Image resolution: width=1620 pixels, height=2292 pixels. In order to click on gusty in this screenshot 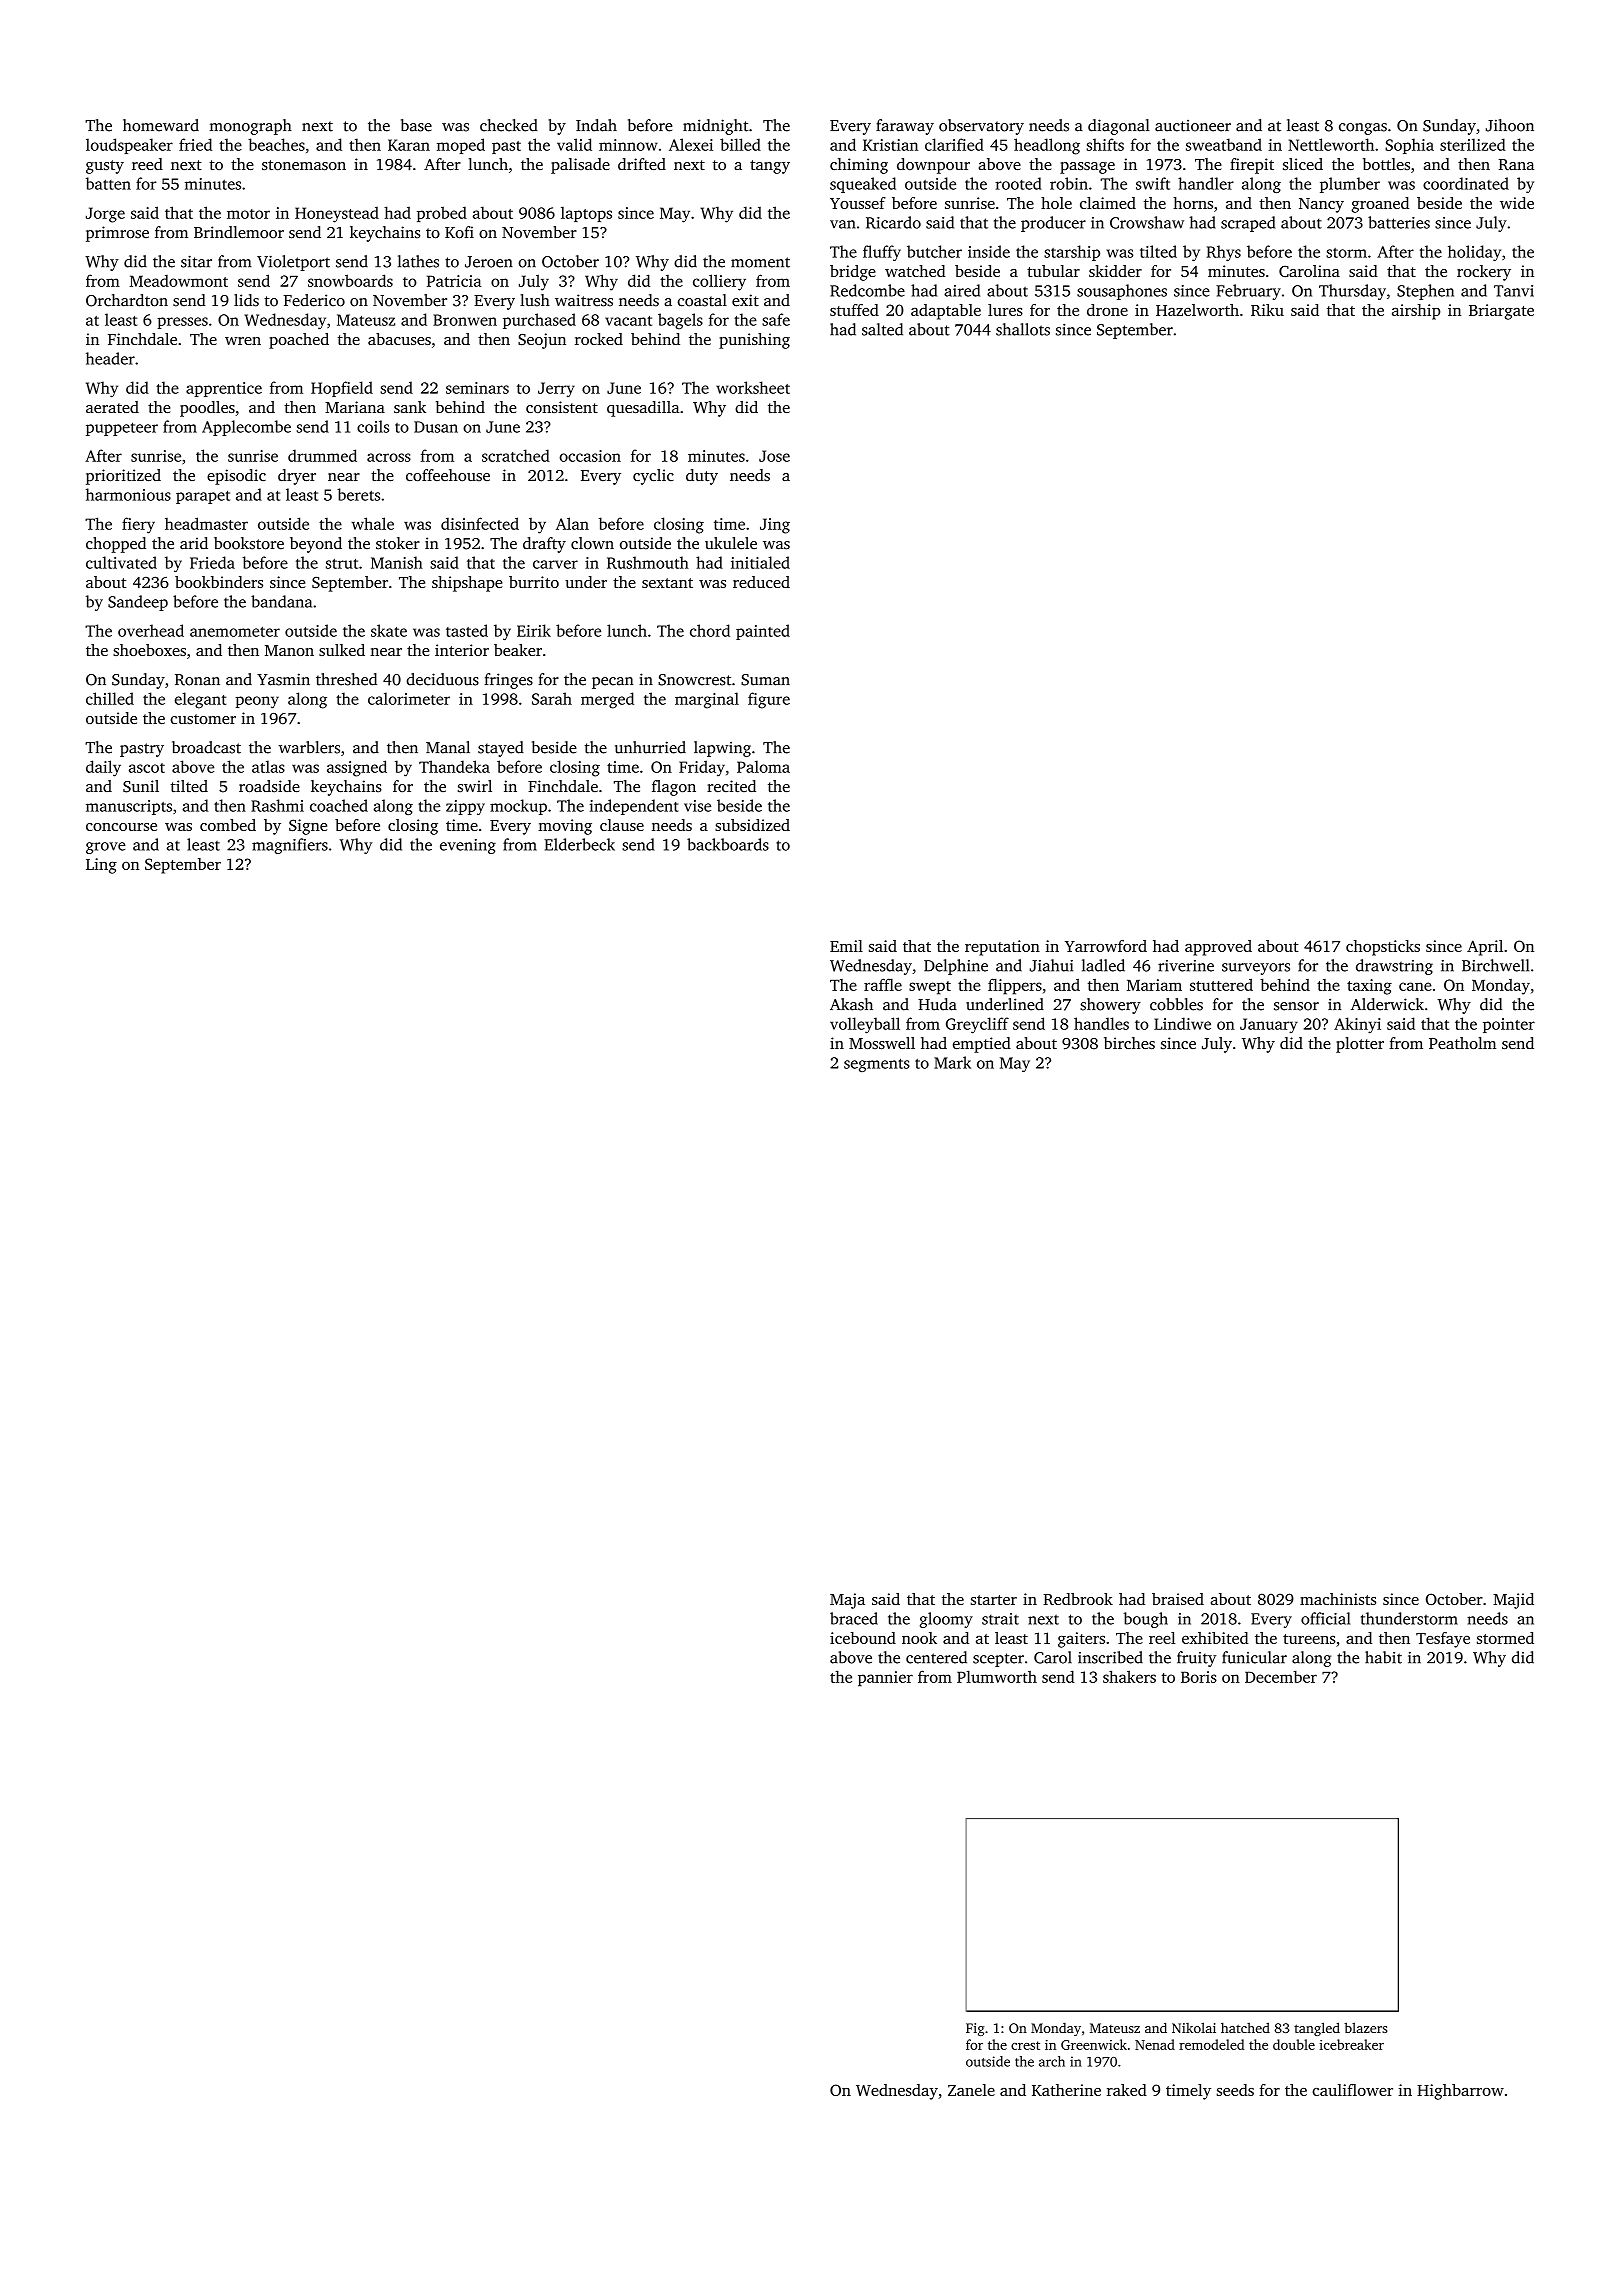, I will do `click(105, 167)`.
